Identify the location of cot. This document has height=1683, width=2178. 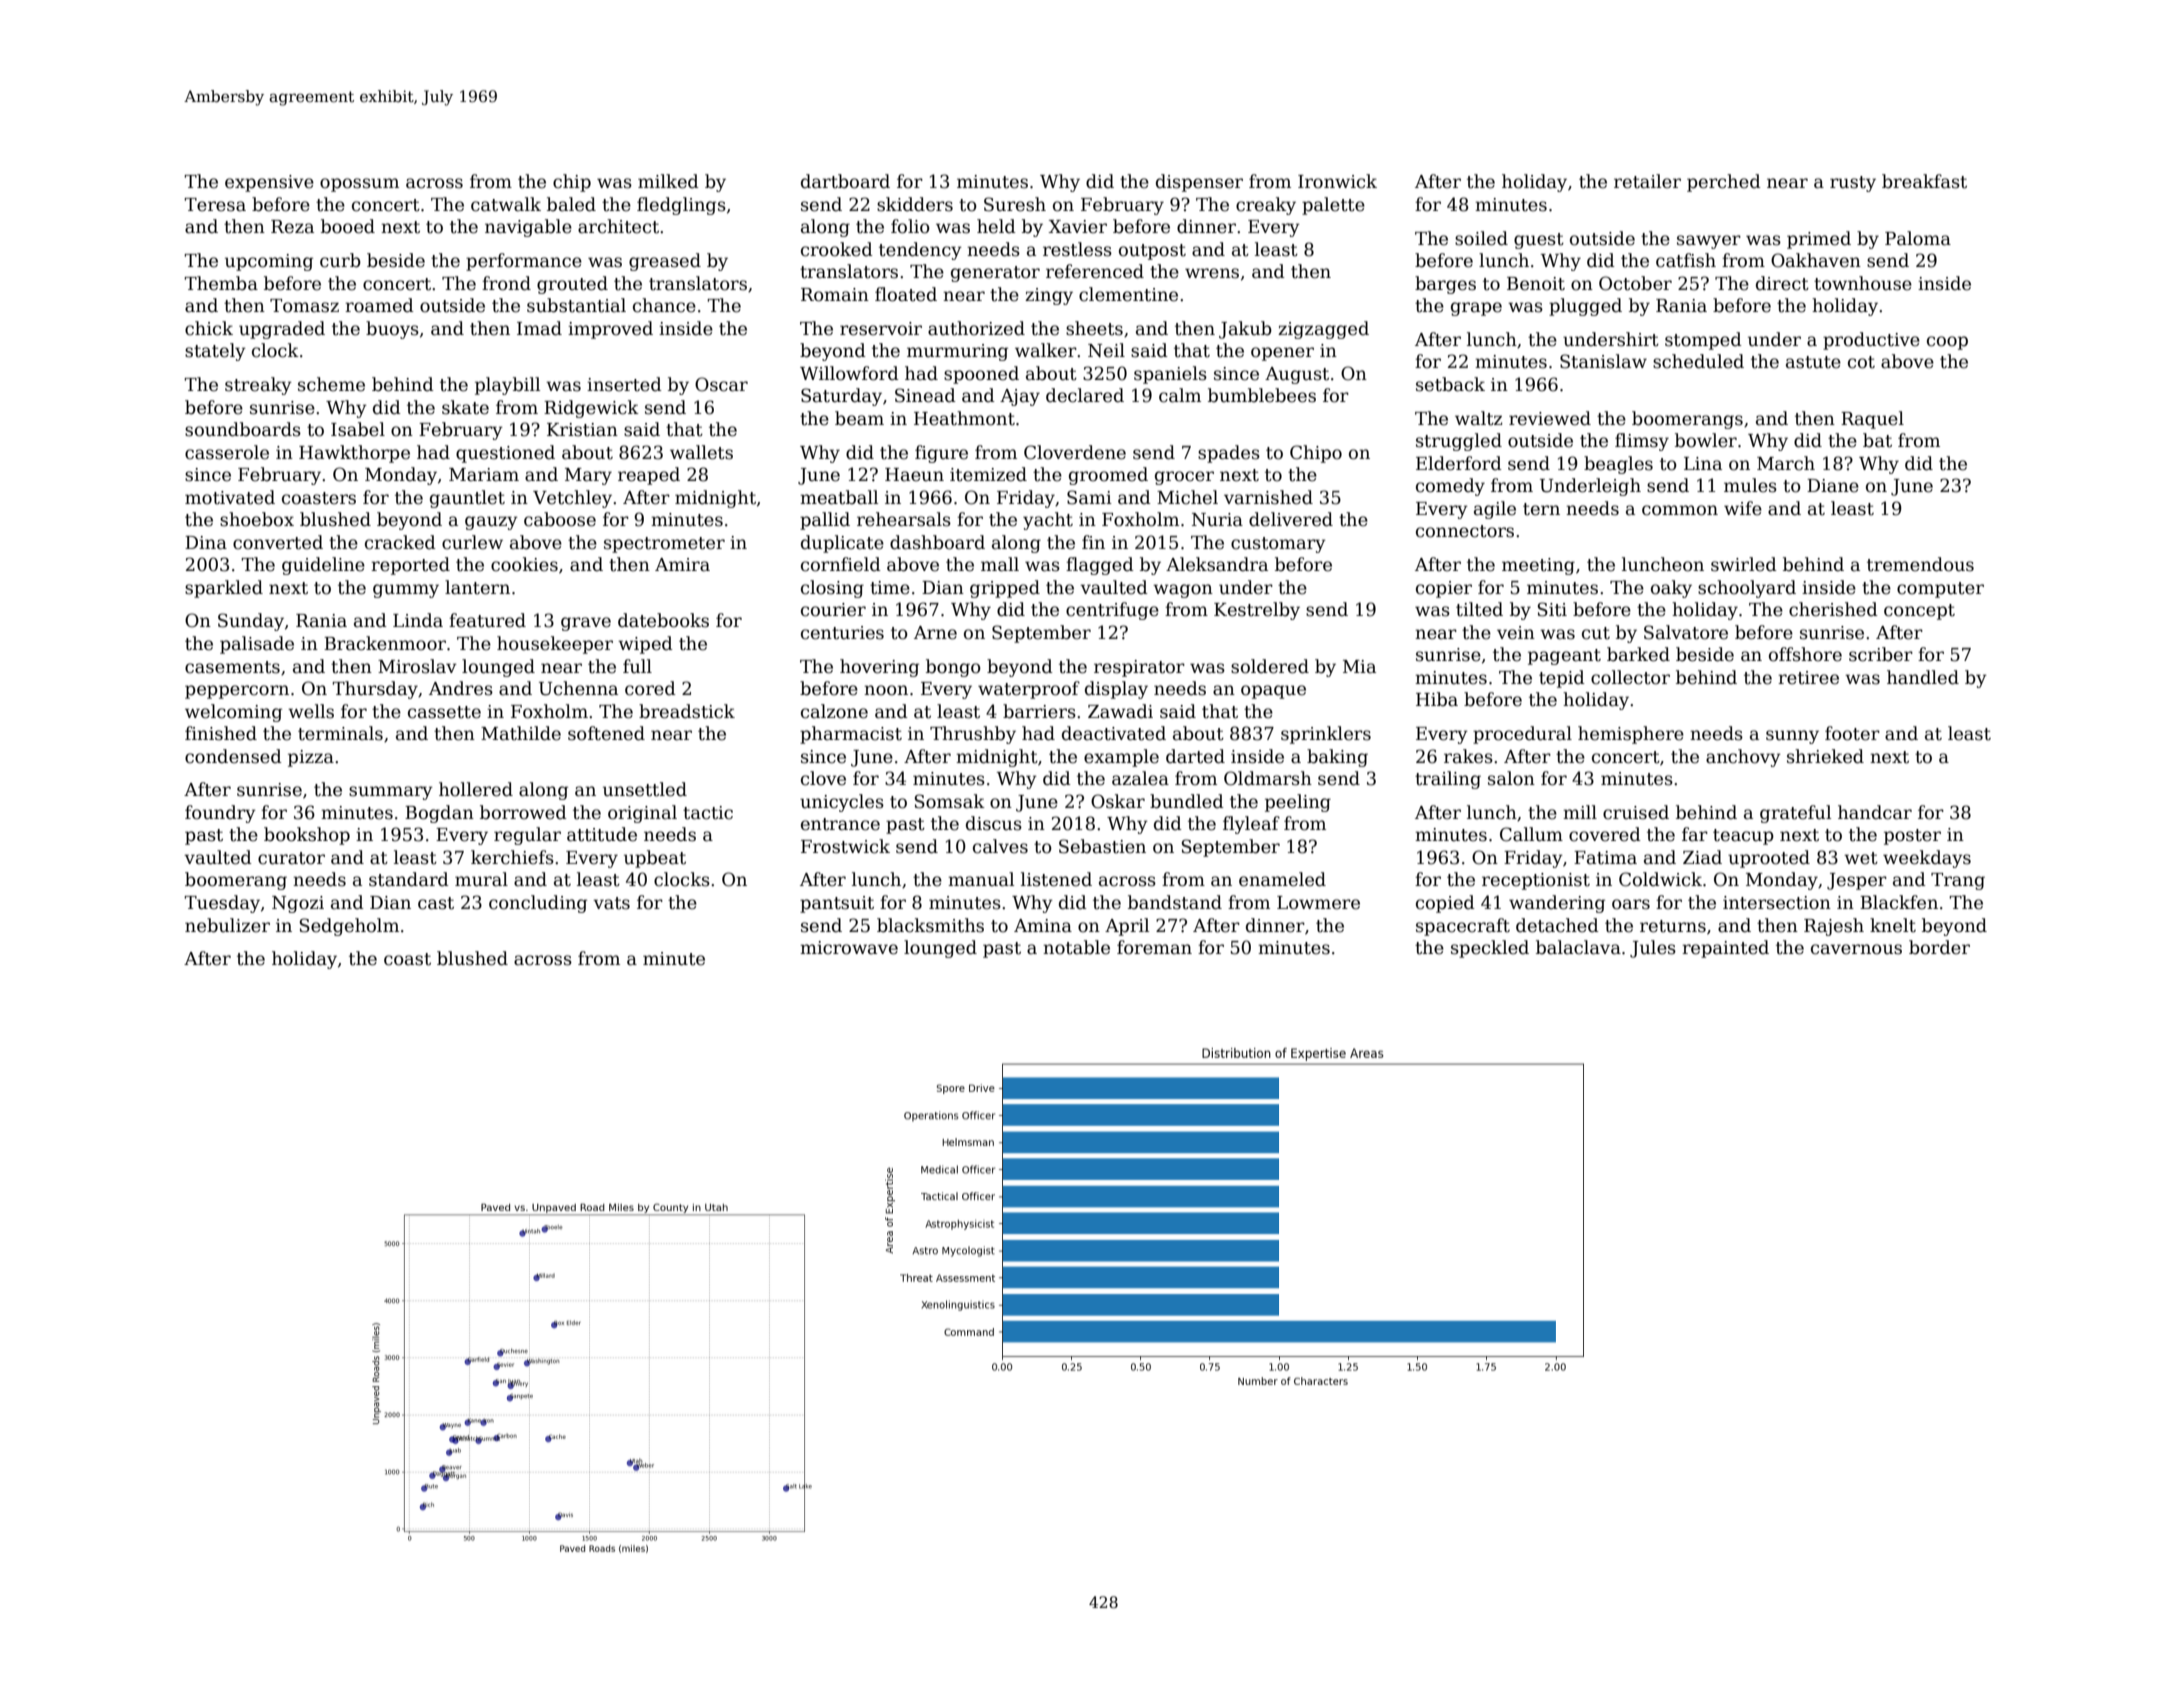
(1861, 362).
